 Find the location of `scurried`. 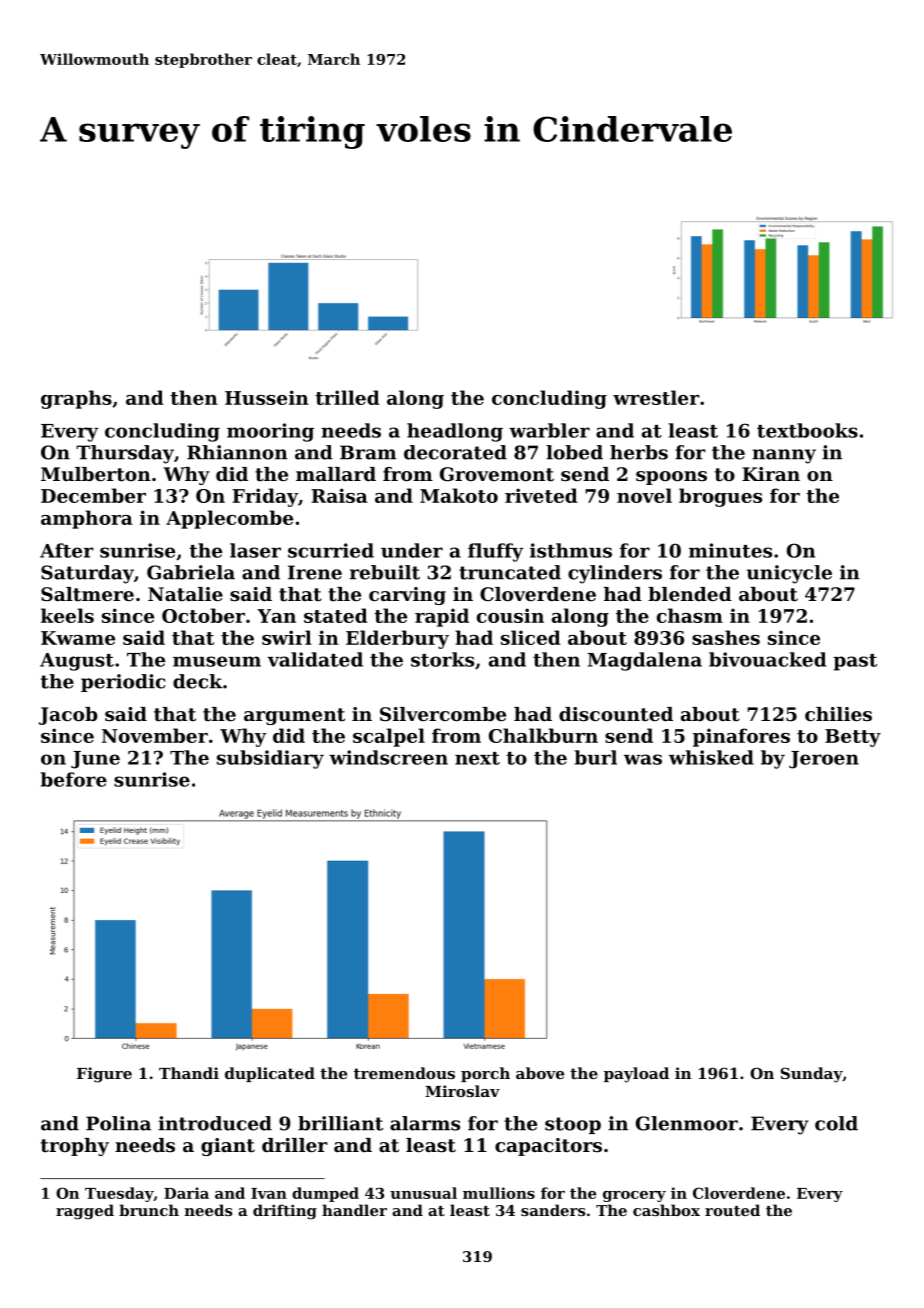

scurried is located at coordinates (331, 550).
